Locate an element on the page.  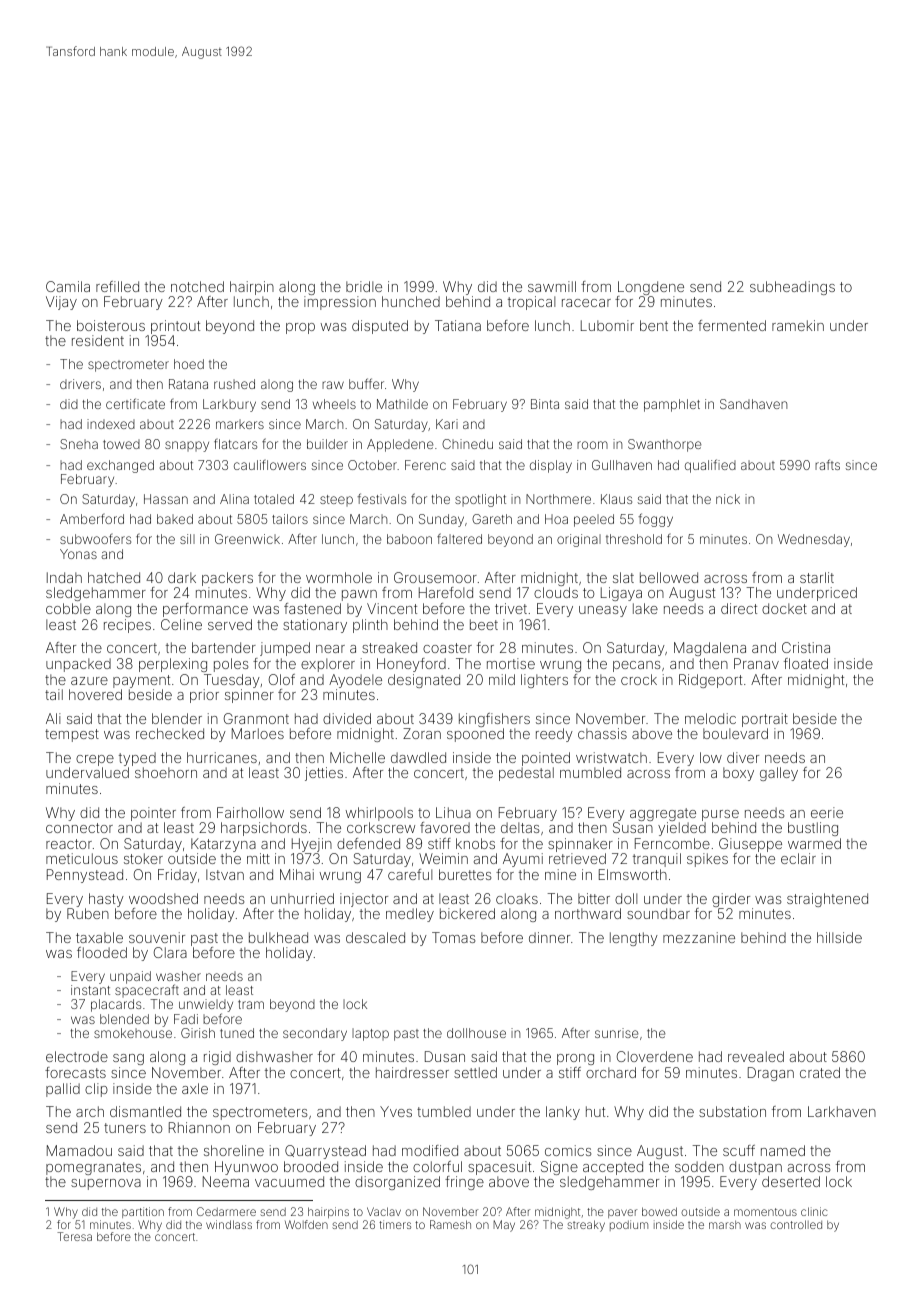
instant is located at coordinates (90, 990).
